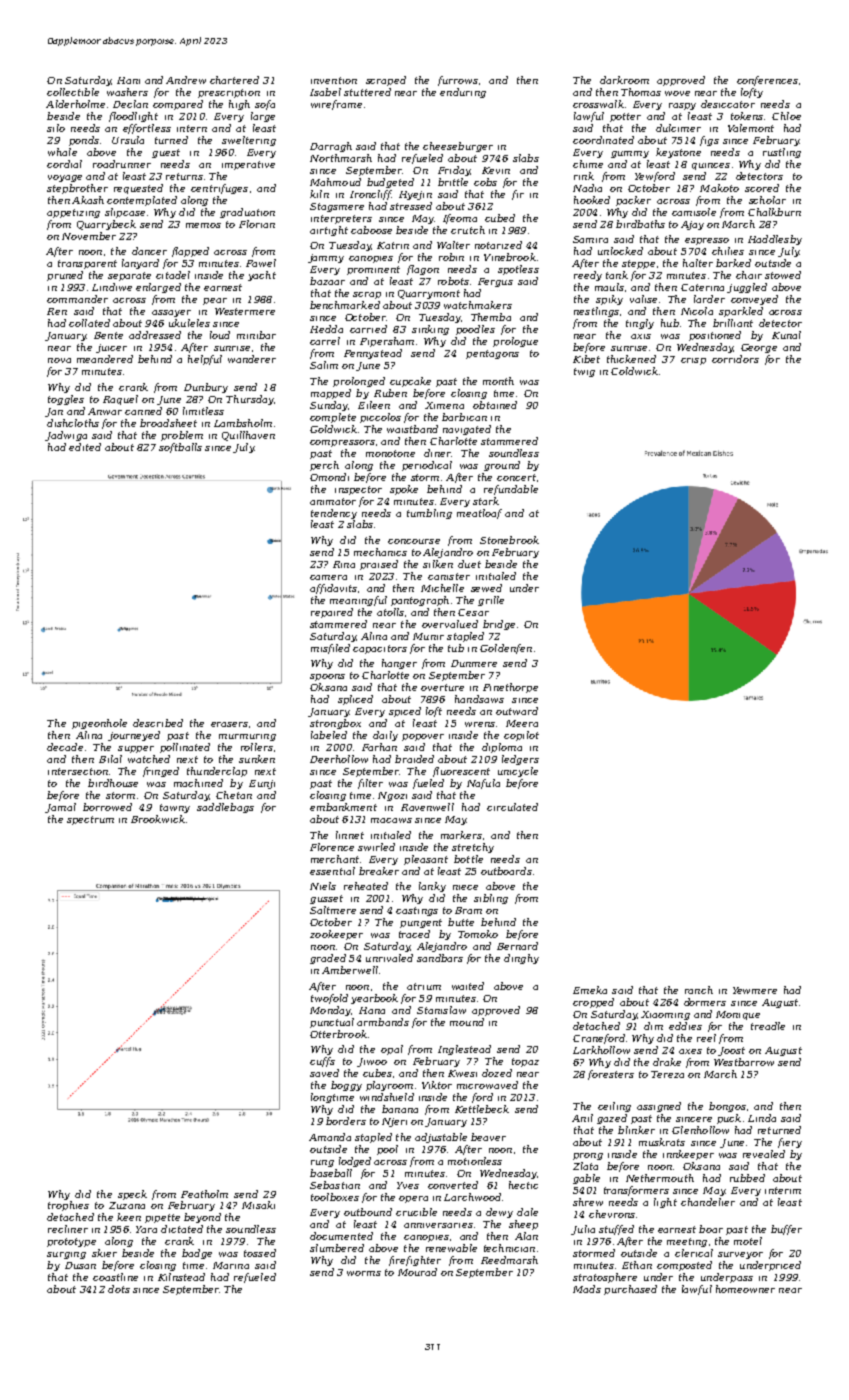 This screenshot has height=1400, width=849. What do you see at coordinates (325, 341) in the screenshot?
I see `carrel` at bounding box center [325, 341].
